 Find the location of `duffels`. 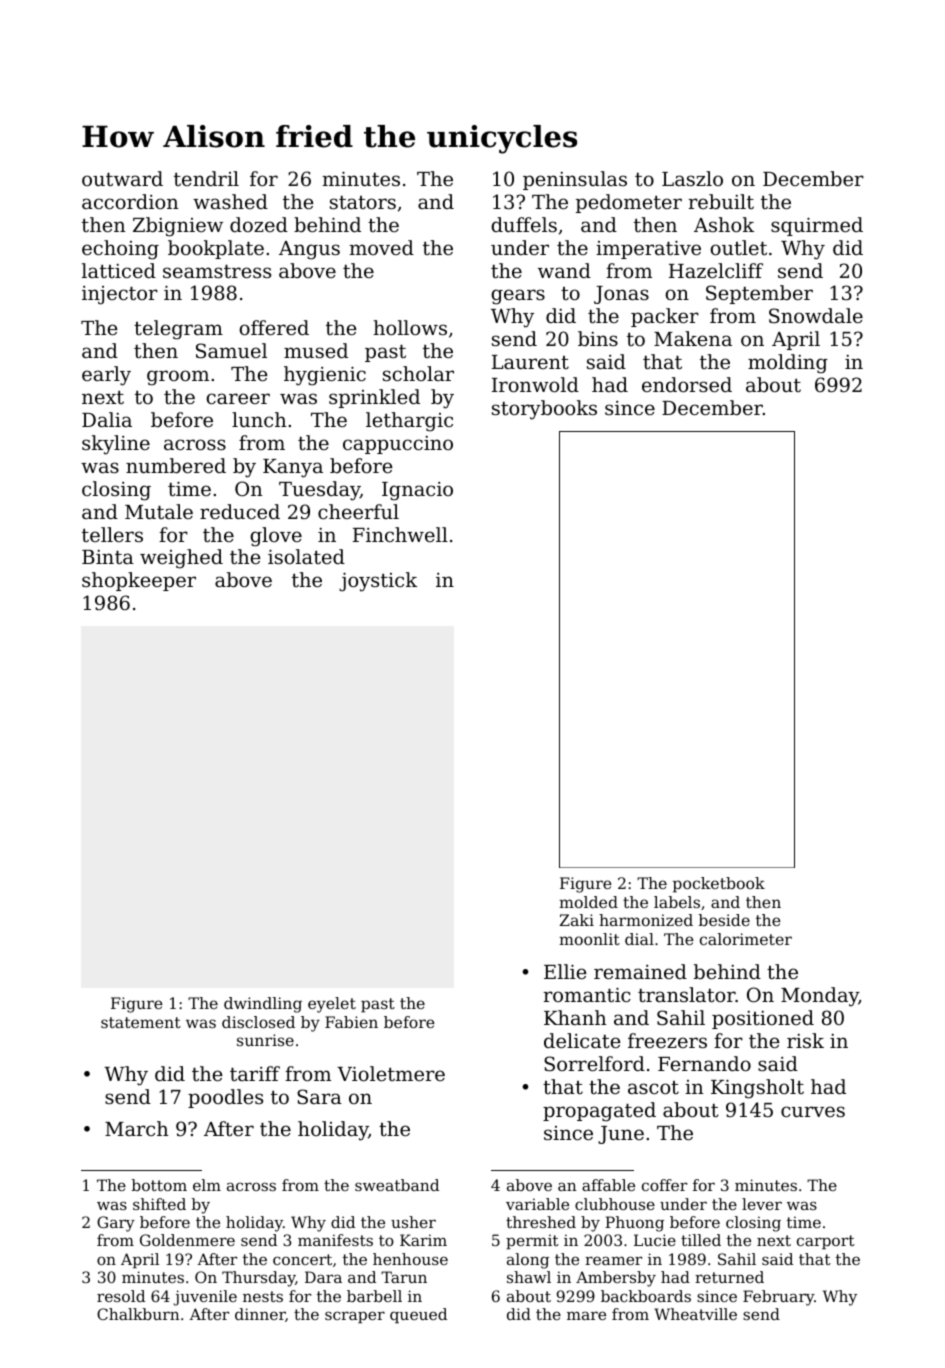

duffels is located at coordinates (524, 224).
